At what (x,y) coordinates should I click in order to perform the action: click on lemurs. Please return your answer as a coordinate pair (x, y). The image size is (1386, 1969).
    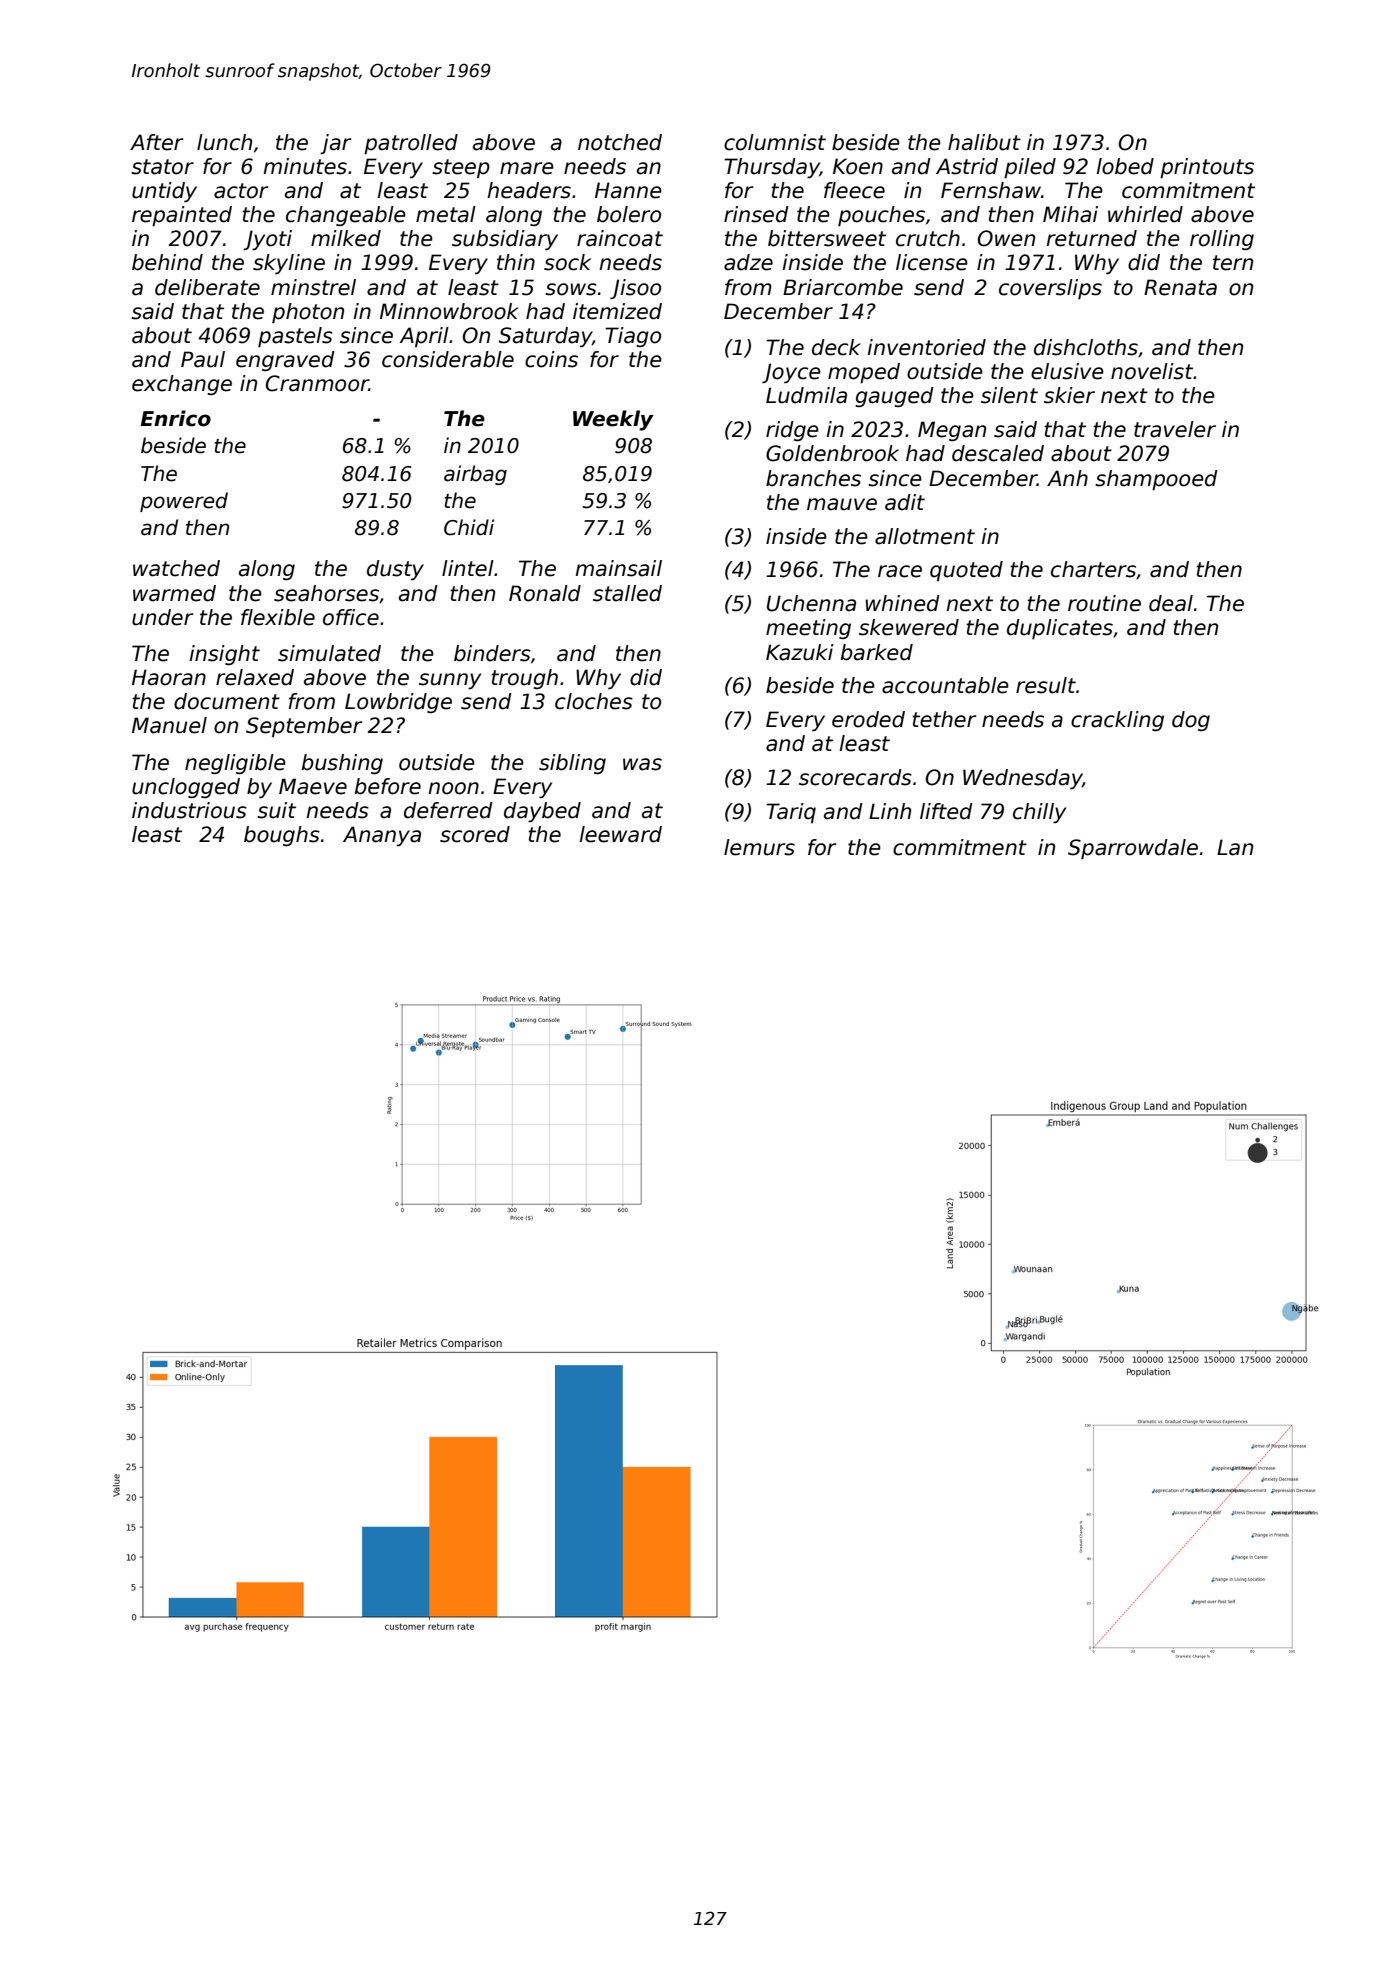
    Looking at the image, I should click on (759, 847).
